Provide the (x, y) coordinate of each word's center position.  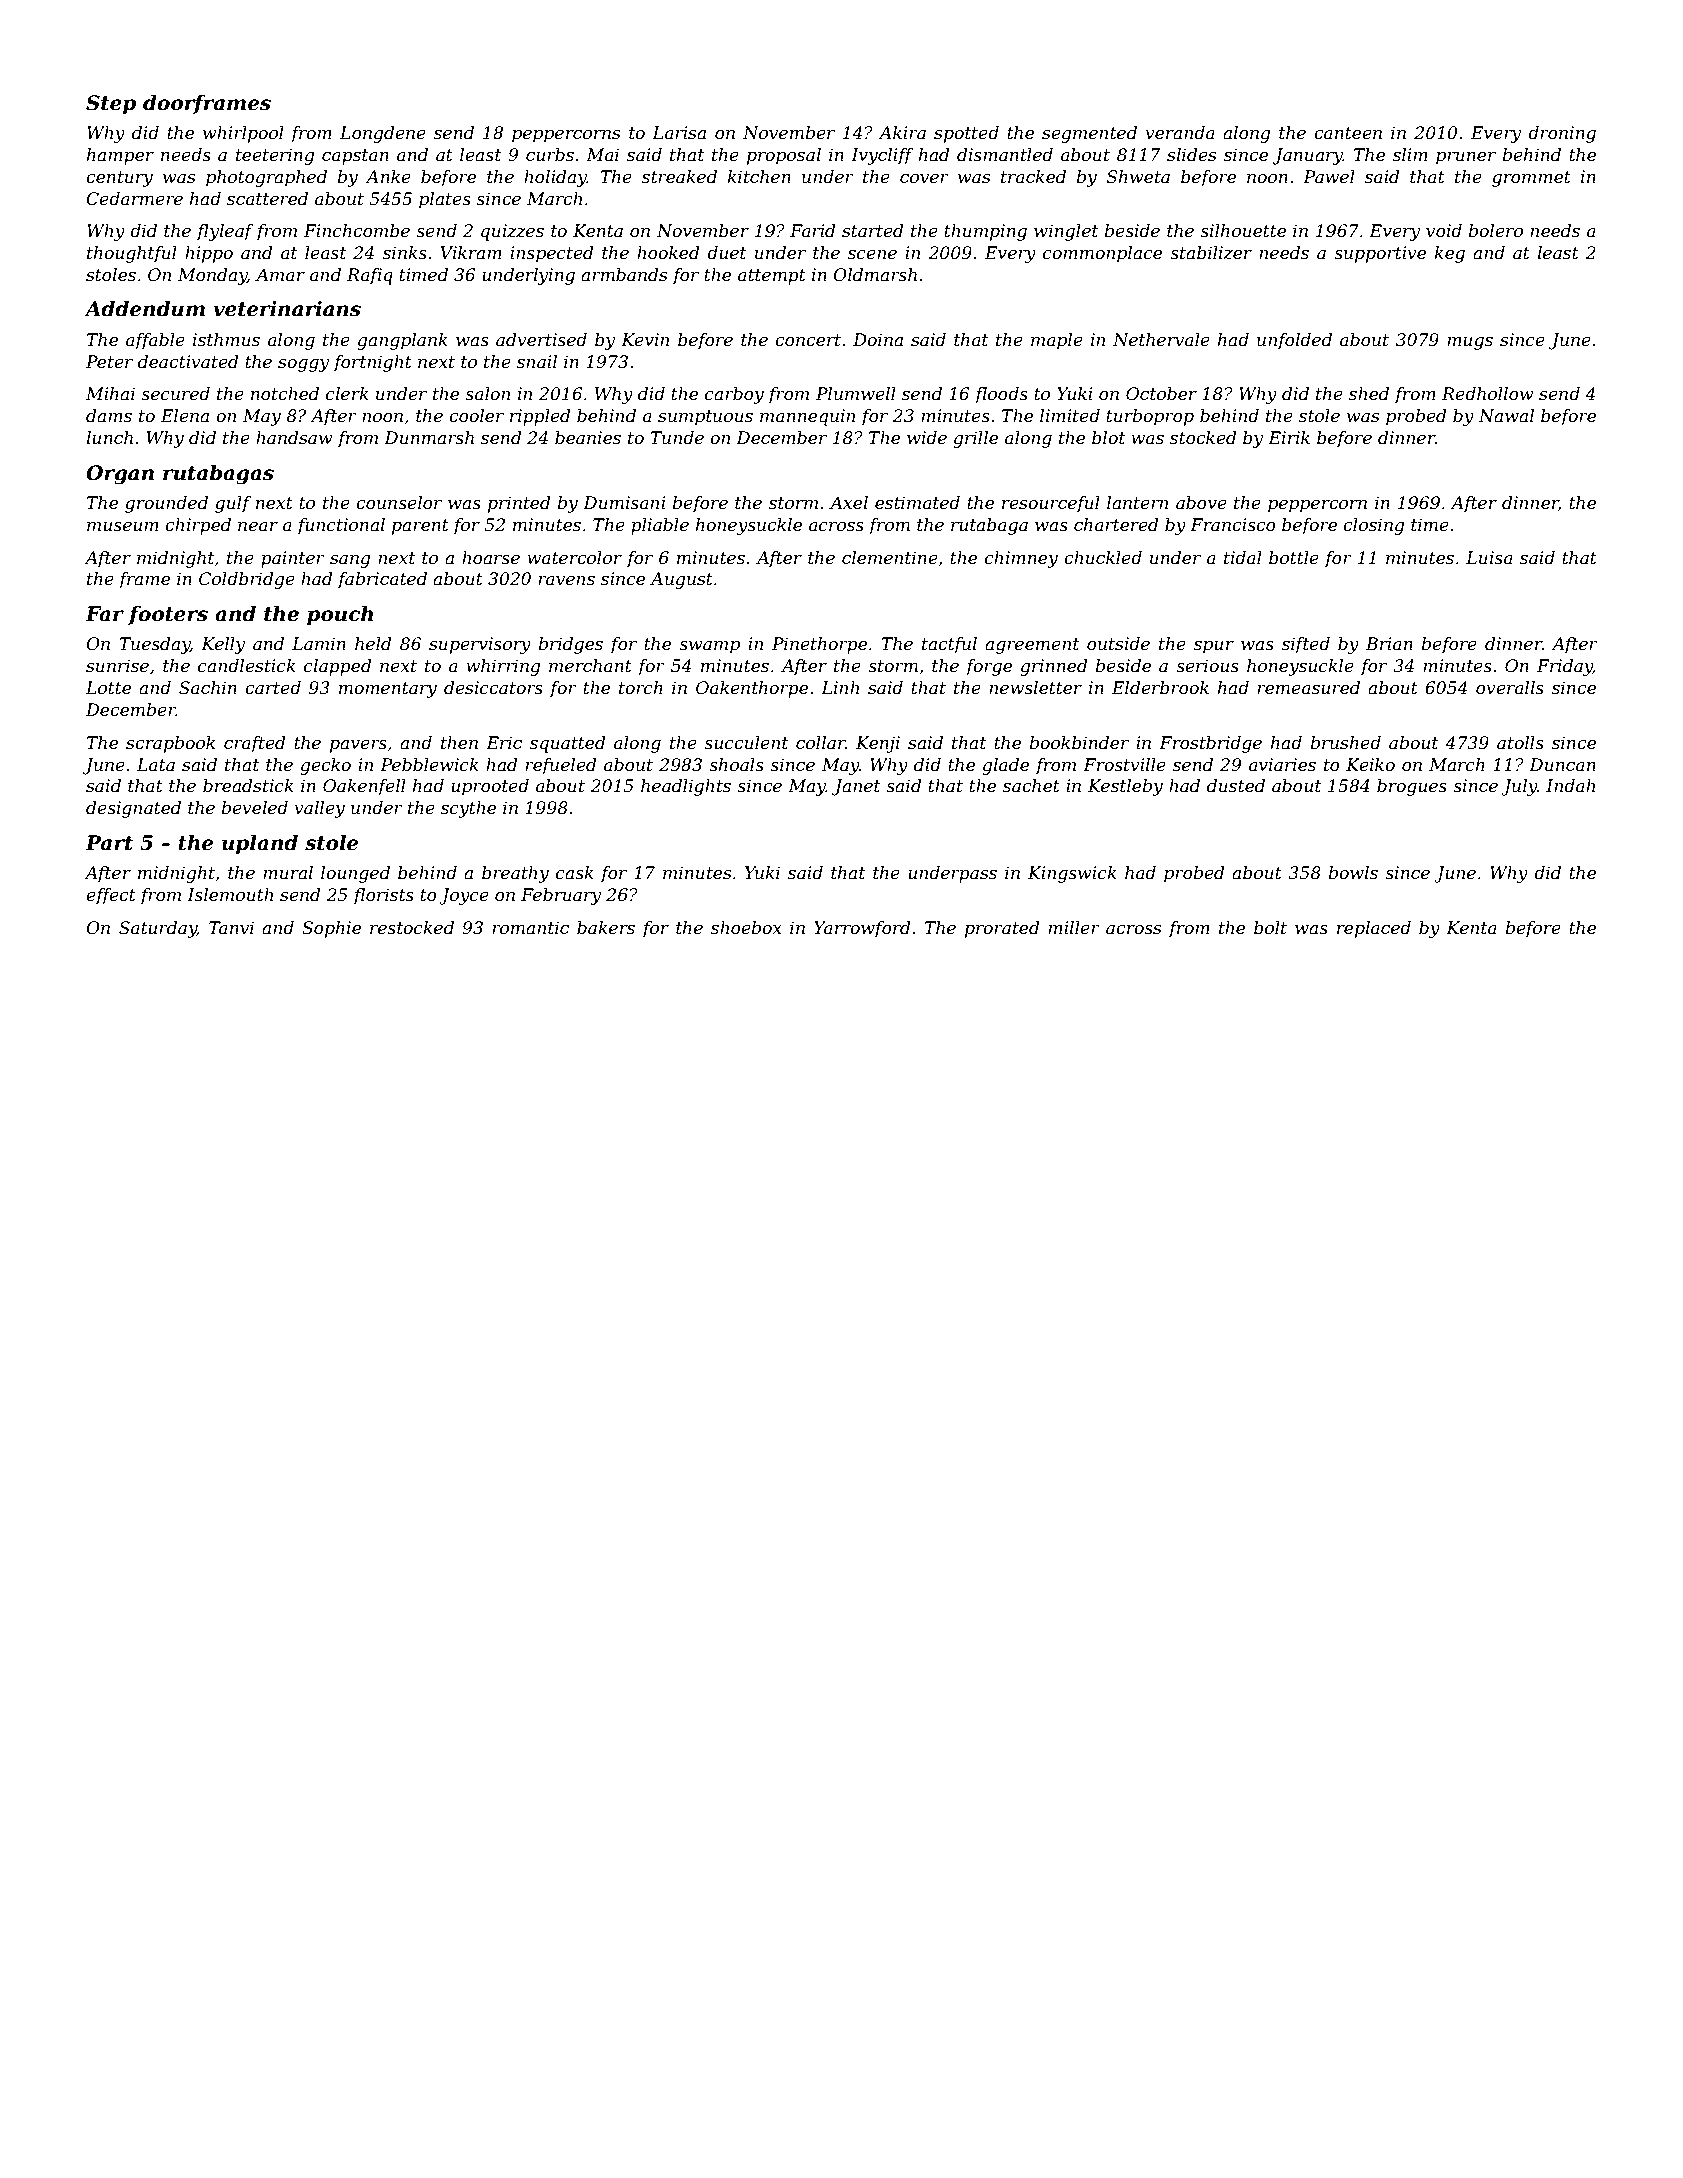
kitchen (759, 177)
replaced (1374, 929)
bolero (1495, 231)
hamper (120, 156)
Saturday (158, 929)
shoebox (746, 928)
